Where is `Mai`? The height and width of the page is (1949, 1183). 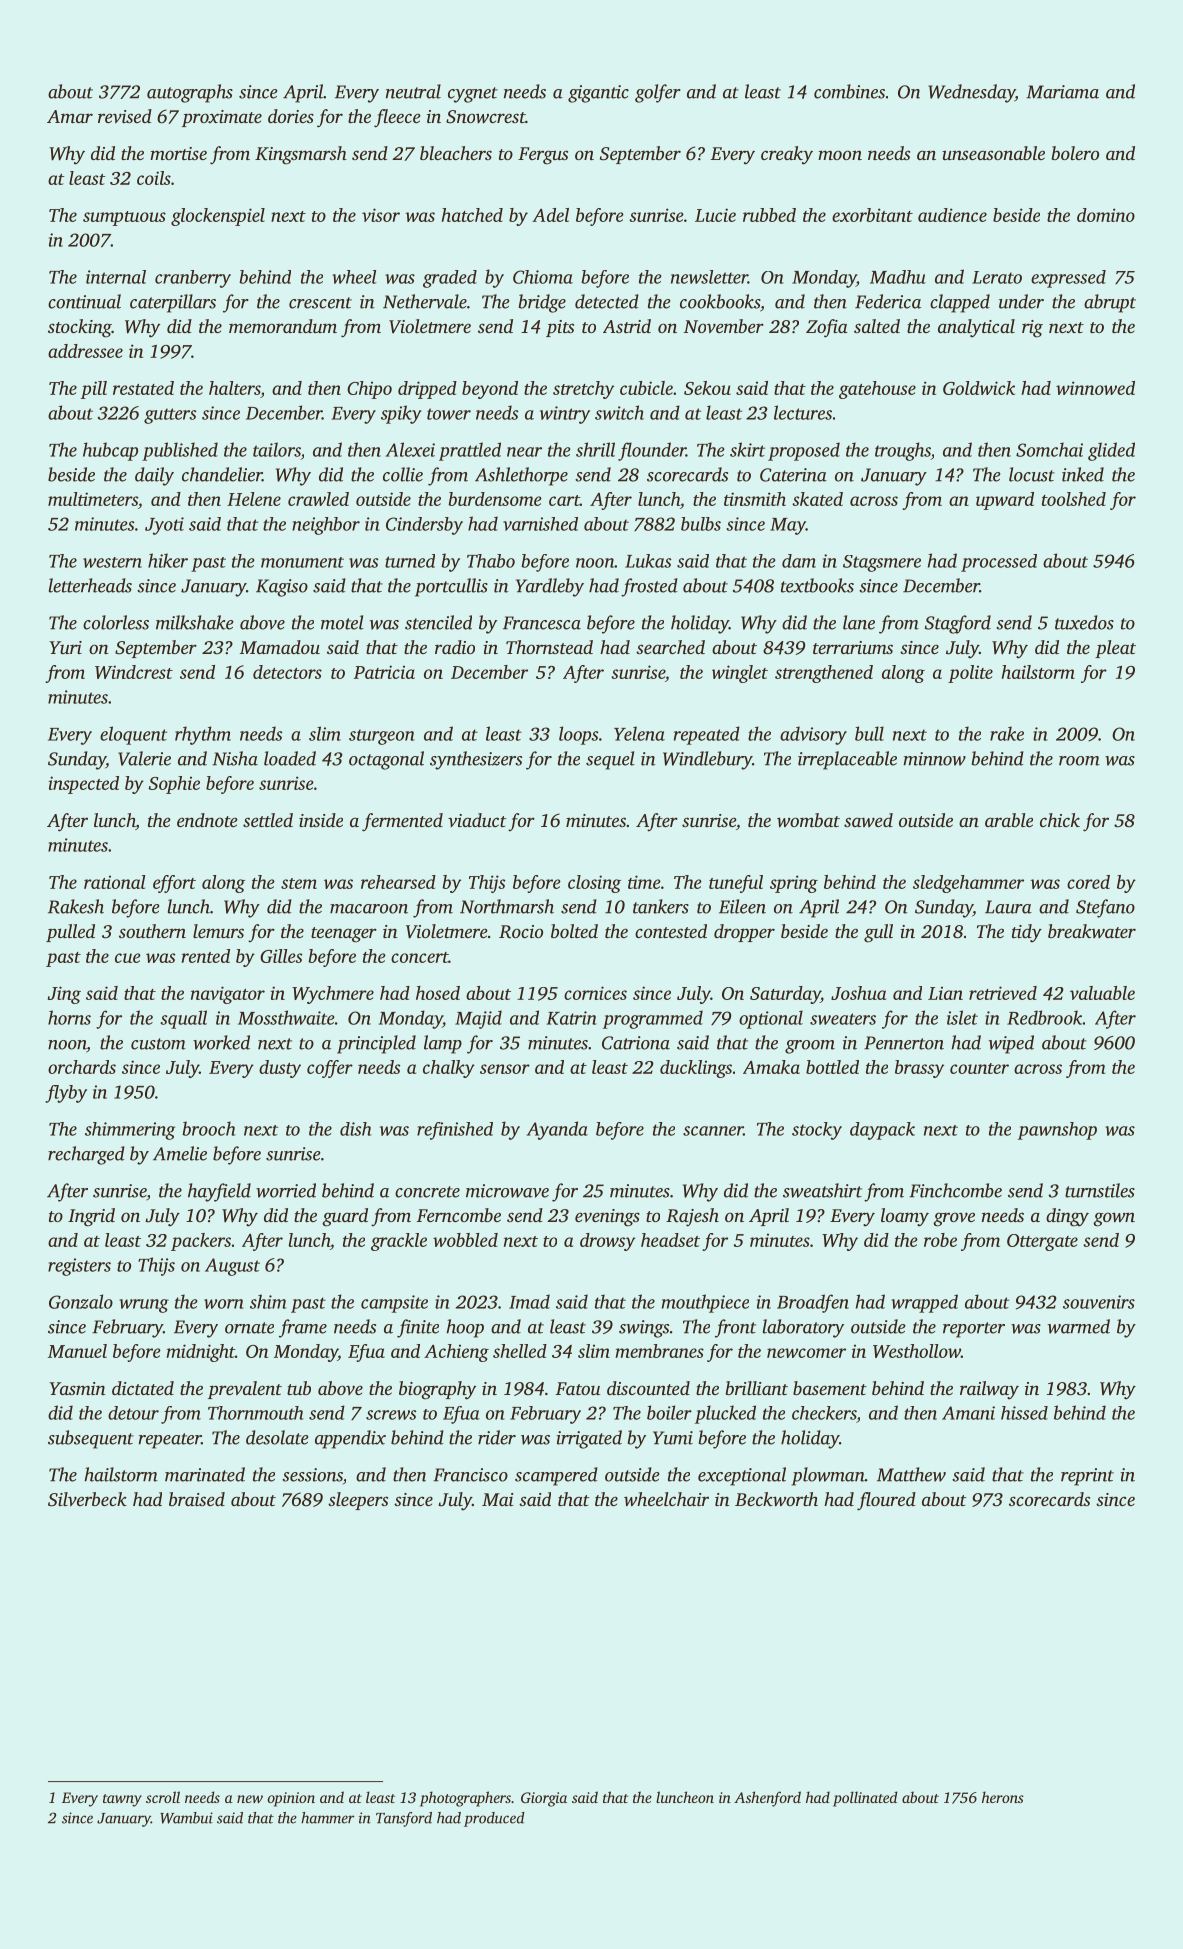
Mai is located at coordinates (497, 1499).
